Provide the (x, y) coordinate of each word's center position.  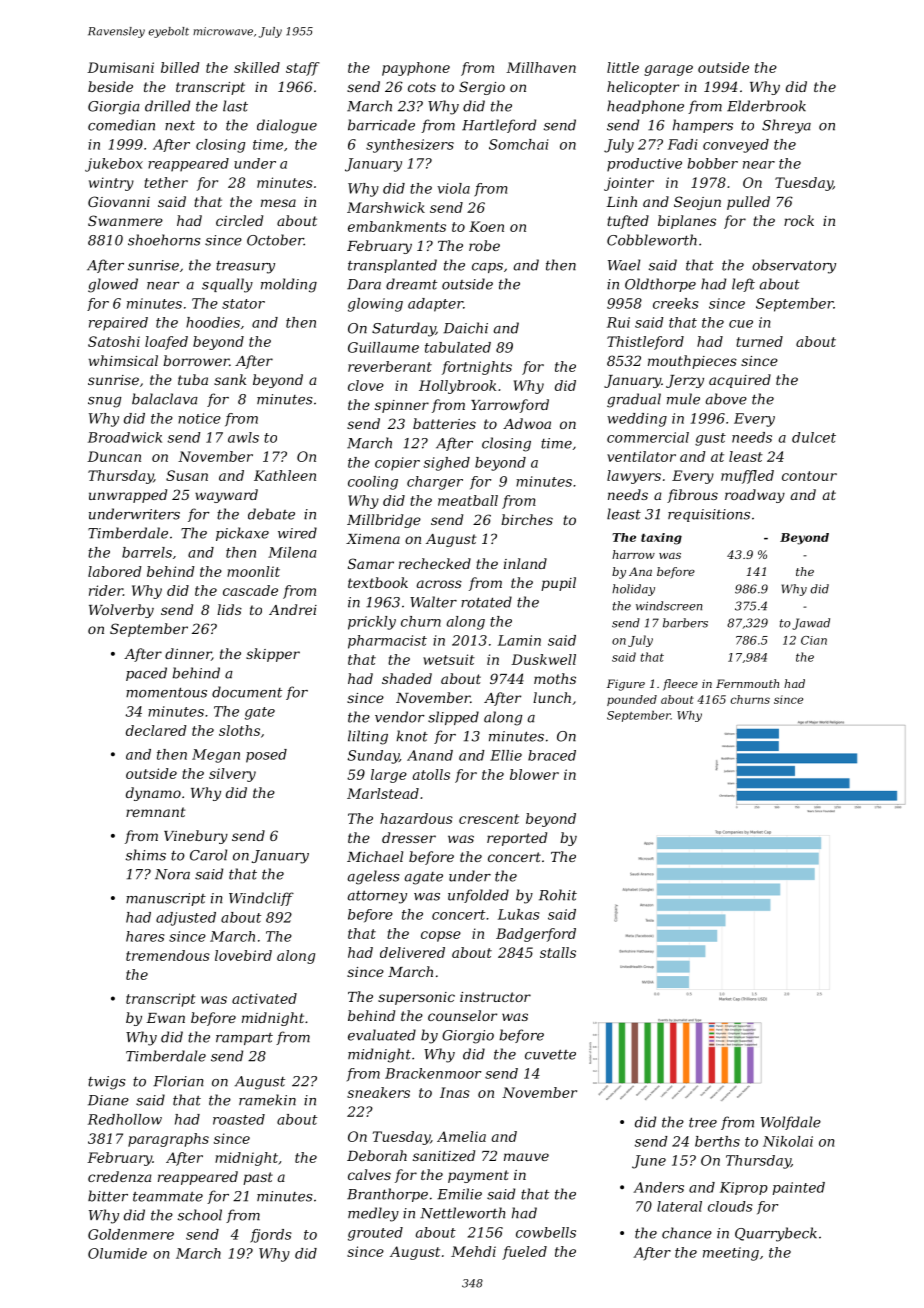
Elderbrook (766, 106)
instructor (495, 997)
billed (180, 67)
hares (145, 936)
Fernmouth (747, 683)
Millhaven (541, 67)
